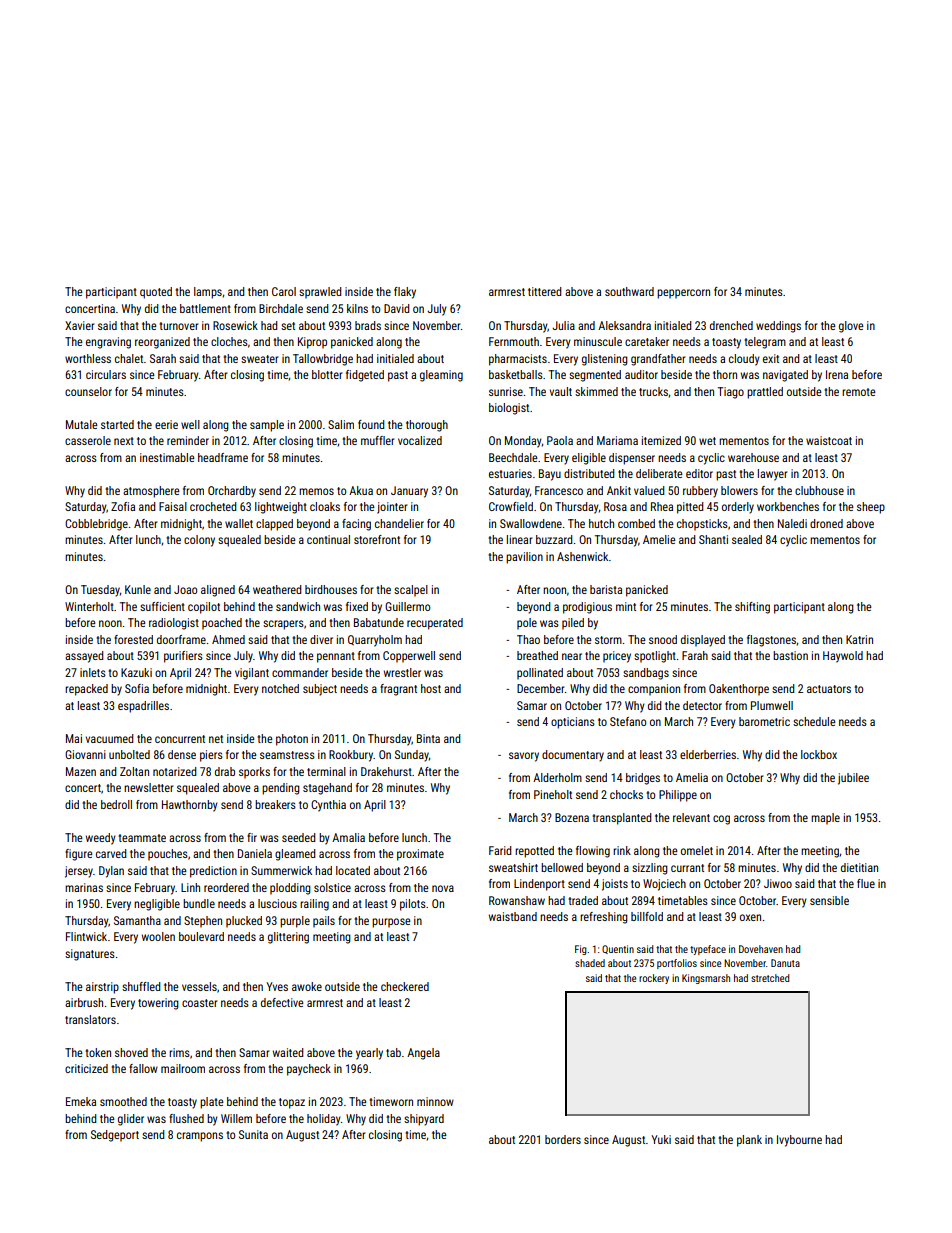 The width and height of the page is (952, 1233). Describe the element at coordinates (721, 820) in the page. I see `cog` at that location.
